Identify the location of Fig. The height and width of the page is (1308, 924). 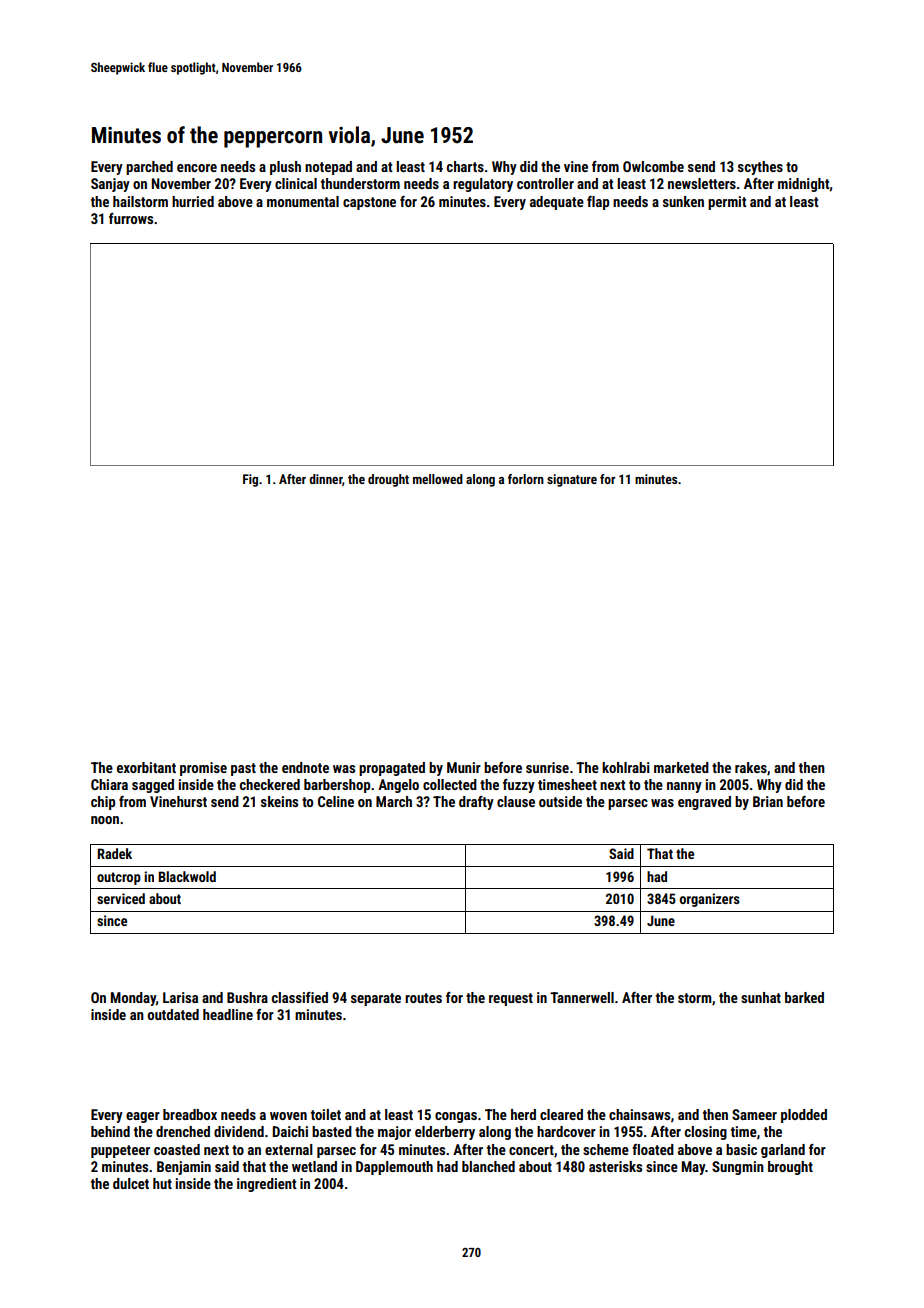
(250, 480).
